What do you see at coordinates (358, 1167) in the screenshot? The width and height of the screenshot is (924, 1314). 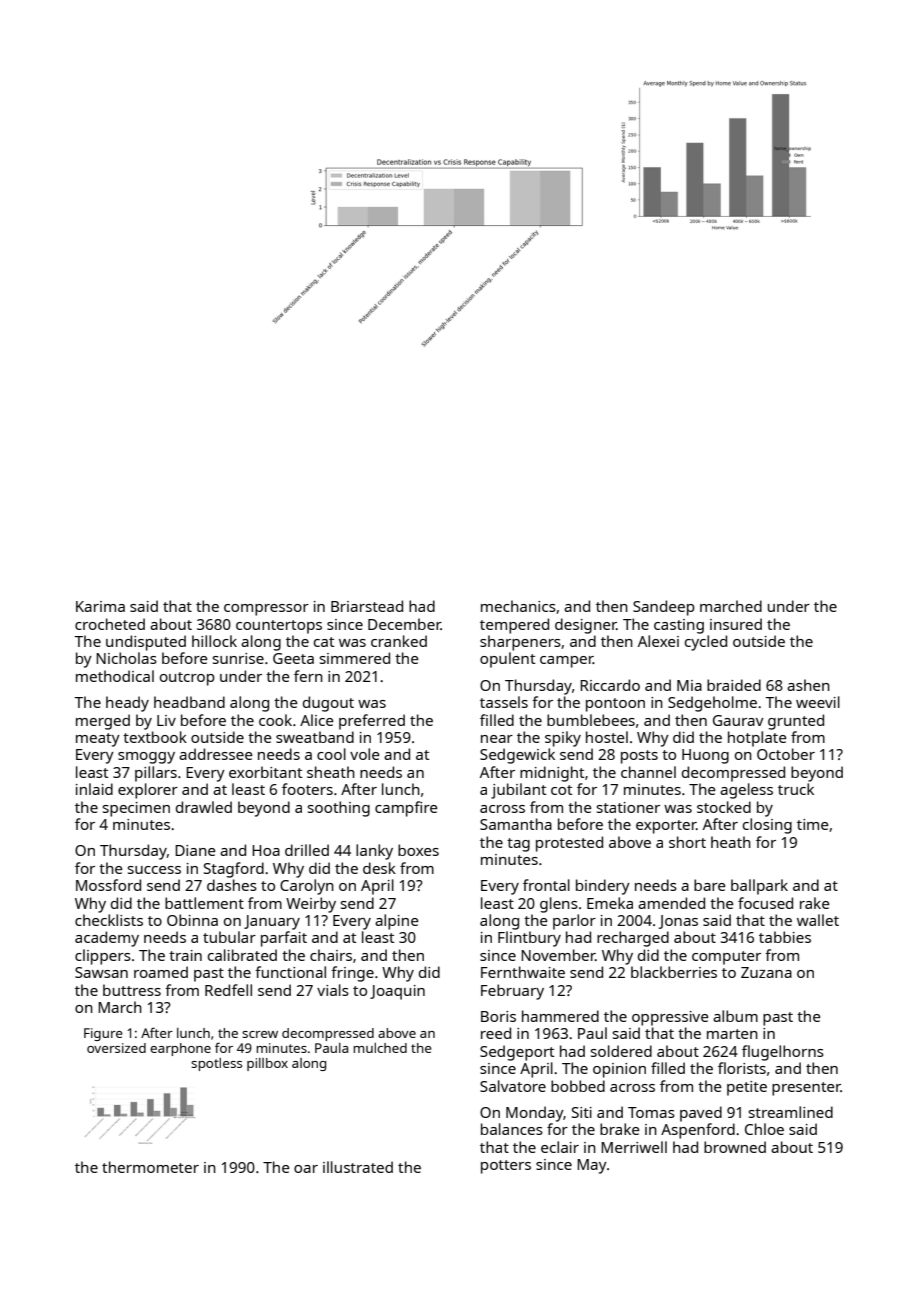 I see `illustrated` at bounding box center [358, 1167].
